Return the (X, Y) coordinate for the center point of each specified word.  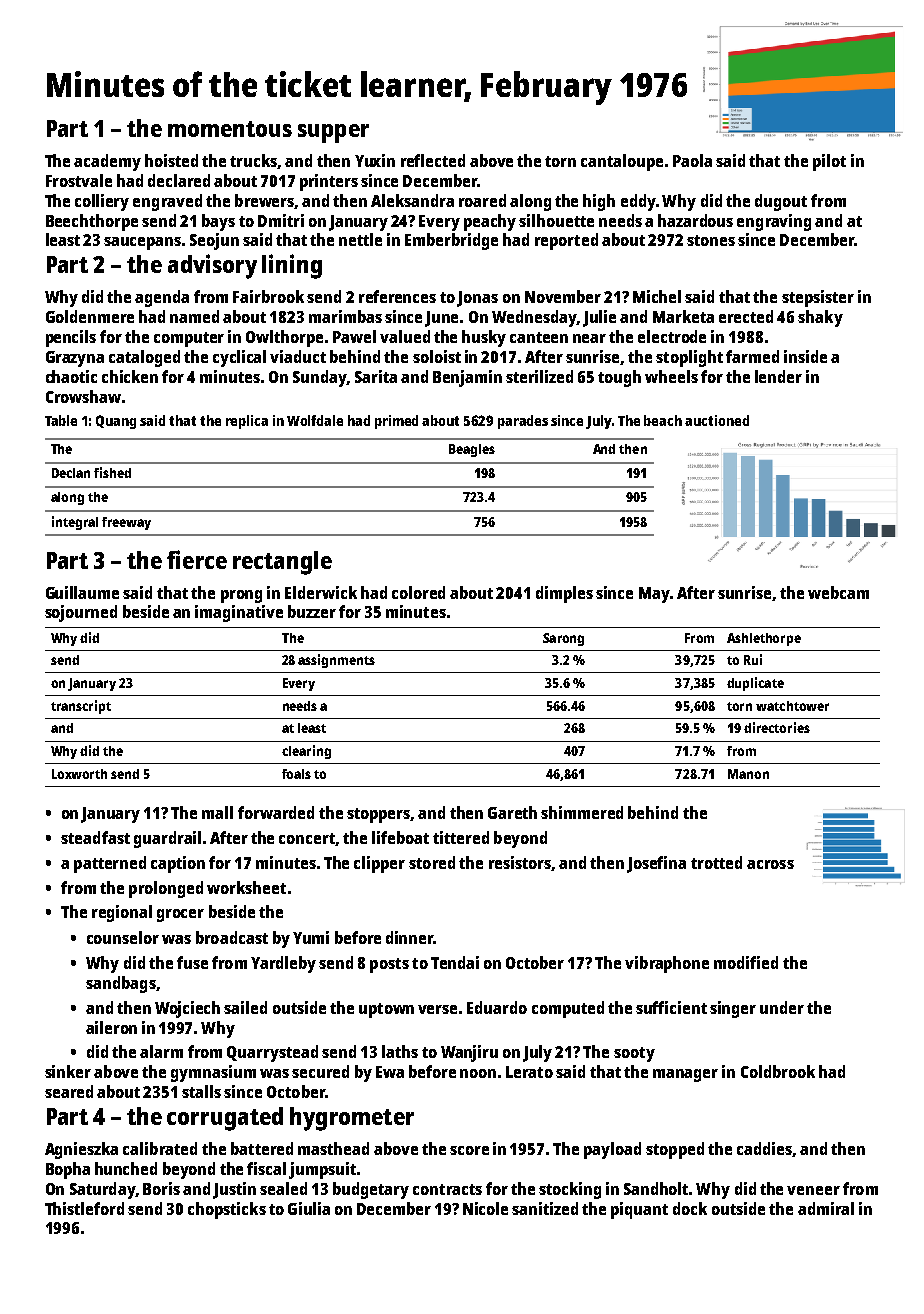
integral (75, 523)
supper (333, 133)
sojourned (81, 613)
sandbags (121, 984)
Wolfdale (315, 420)
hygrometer (352, 1119)
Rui (753, 659)
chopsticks (227, 1210)
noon (478, 1073)
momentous (230, 129)
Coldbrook (778, 1071)
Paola (692, 160)
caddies (764, 1148)
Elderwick (321, 592)
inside (805, 356)
